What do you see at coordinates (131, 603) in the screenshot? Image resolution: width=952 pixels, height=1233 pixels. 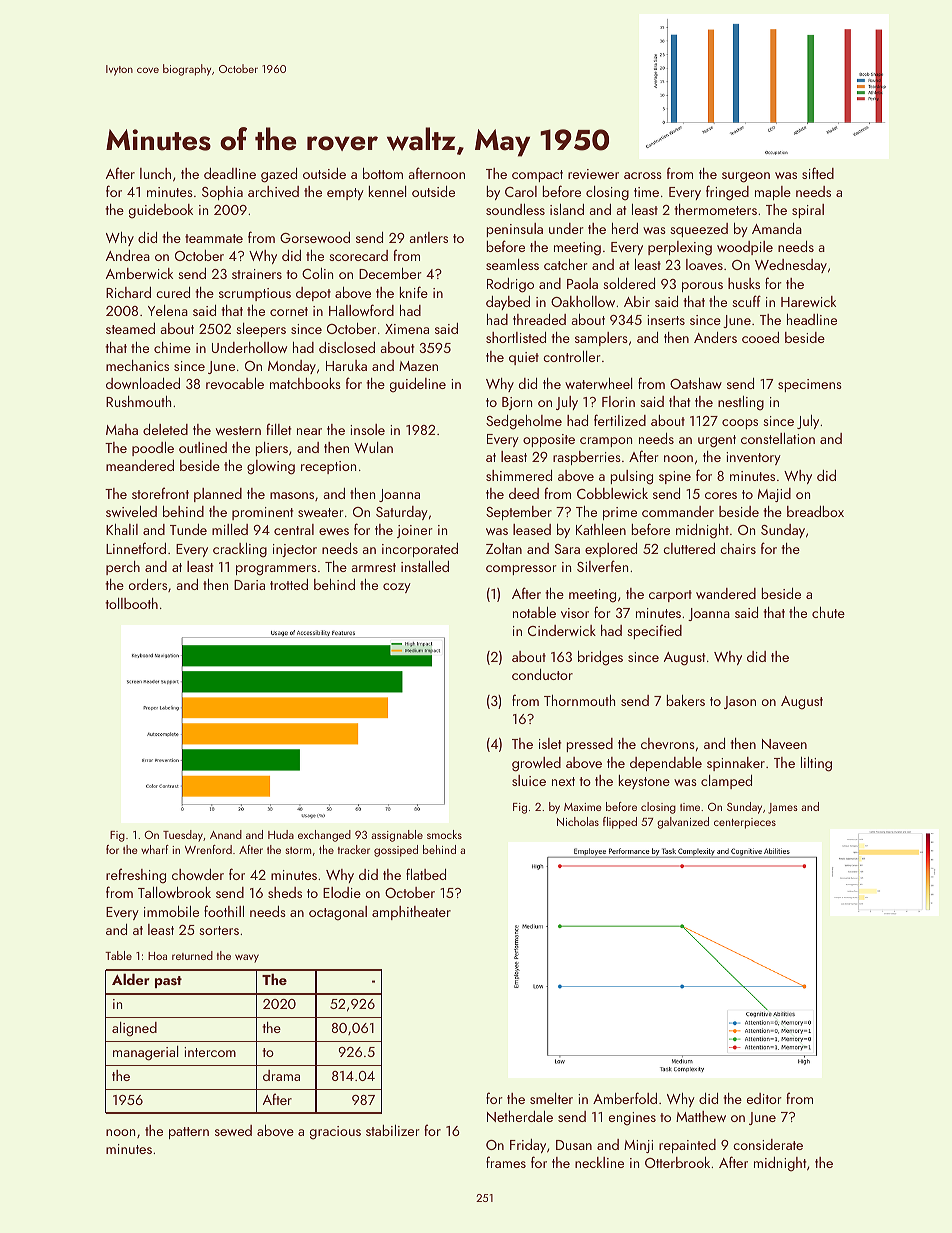 I see `tollbooth` at bounding box center [131, 603].
